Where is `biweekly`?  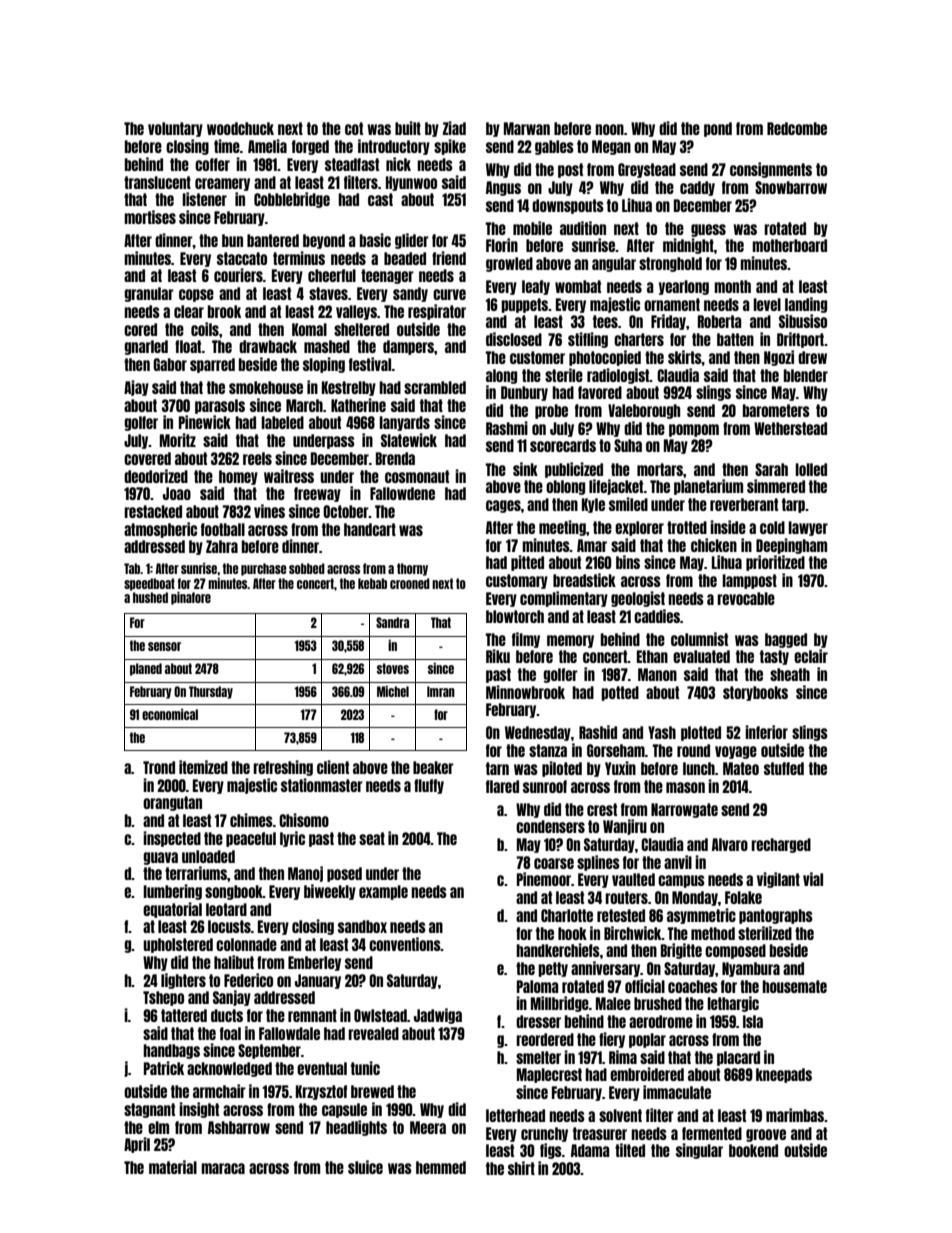
biweekly is located at coordinates (330, 892).
